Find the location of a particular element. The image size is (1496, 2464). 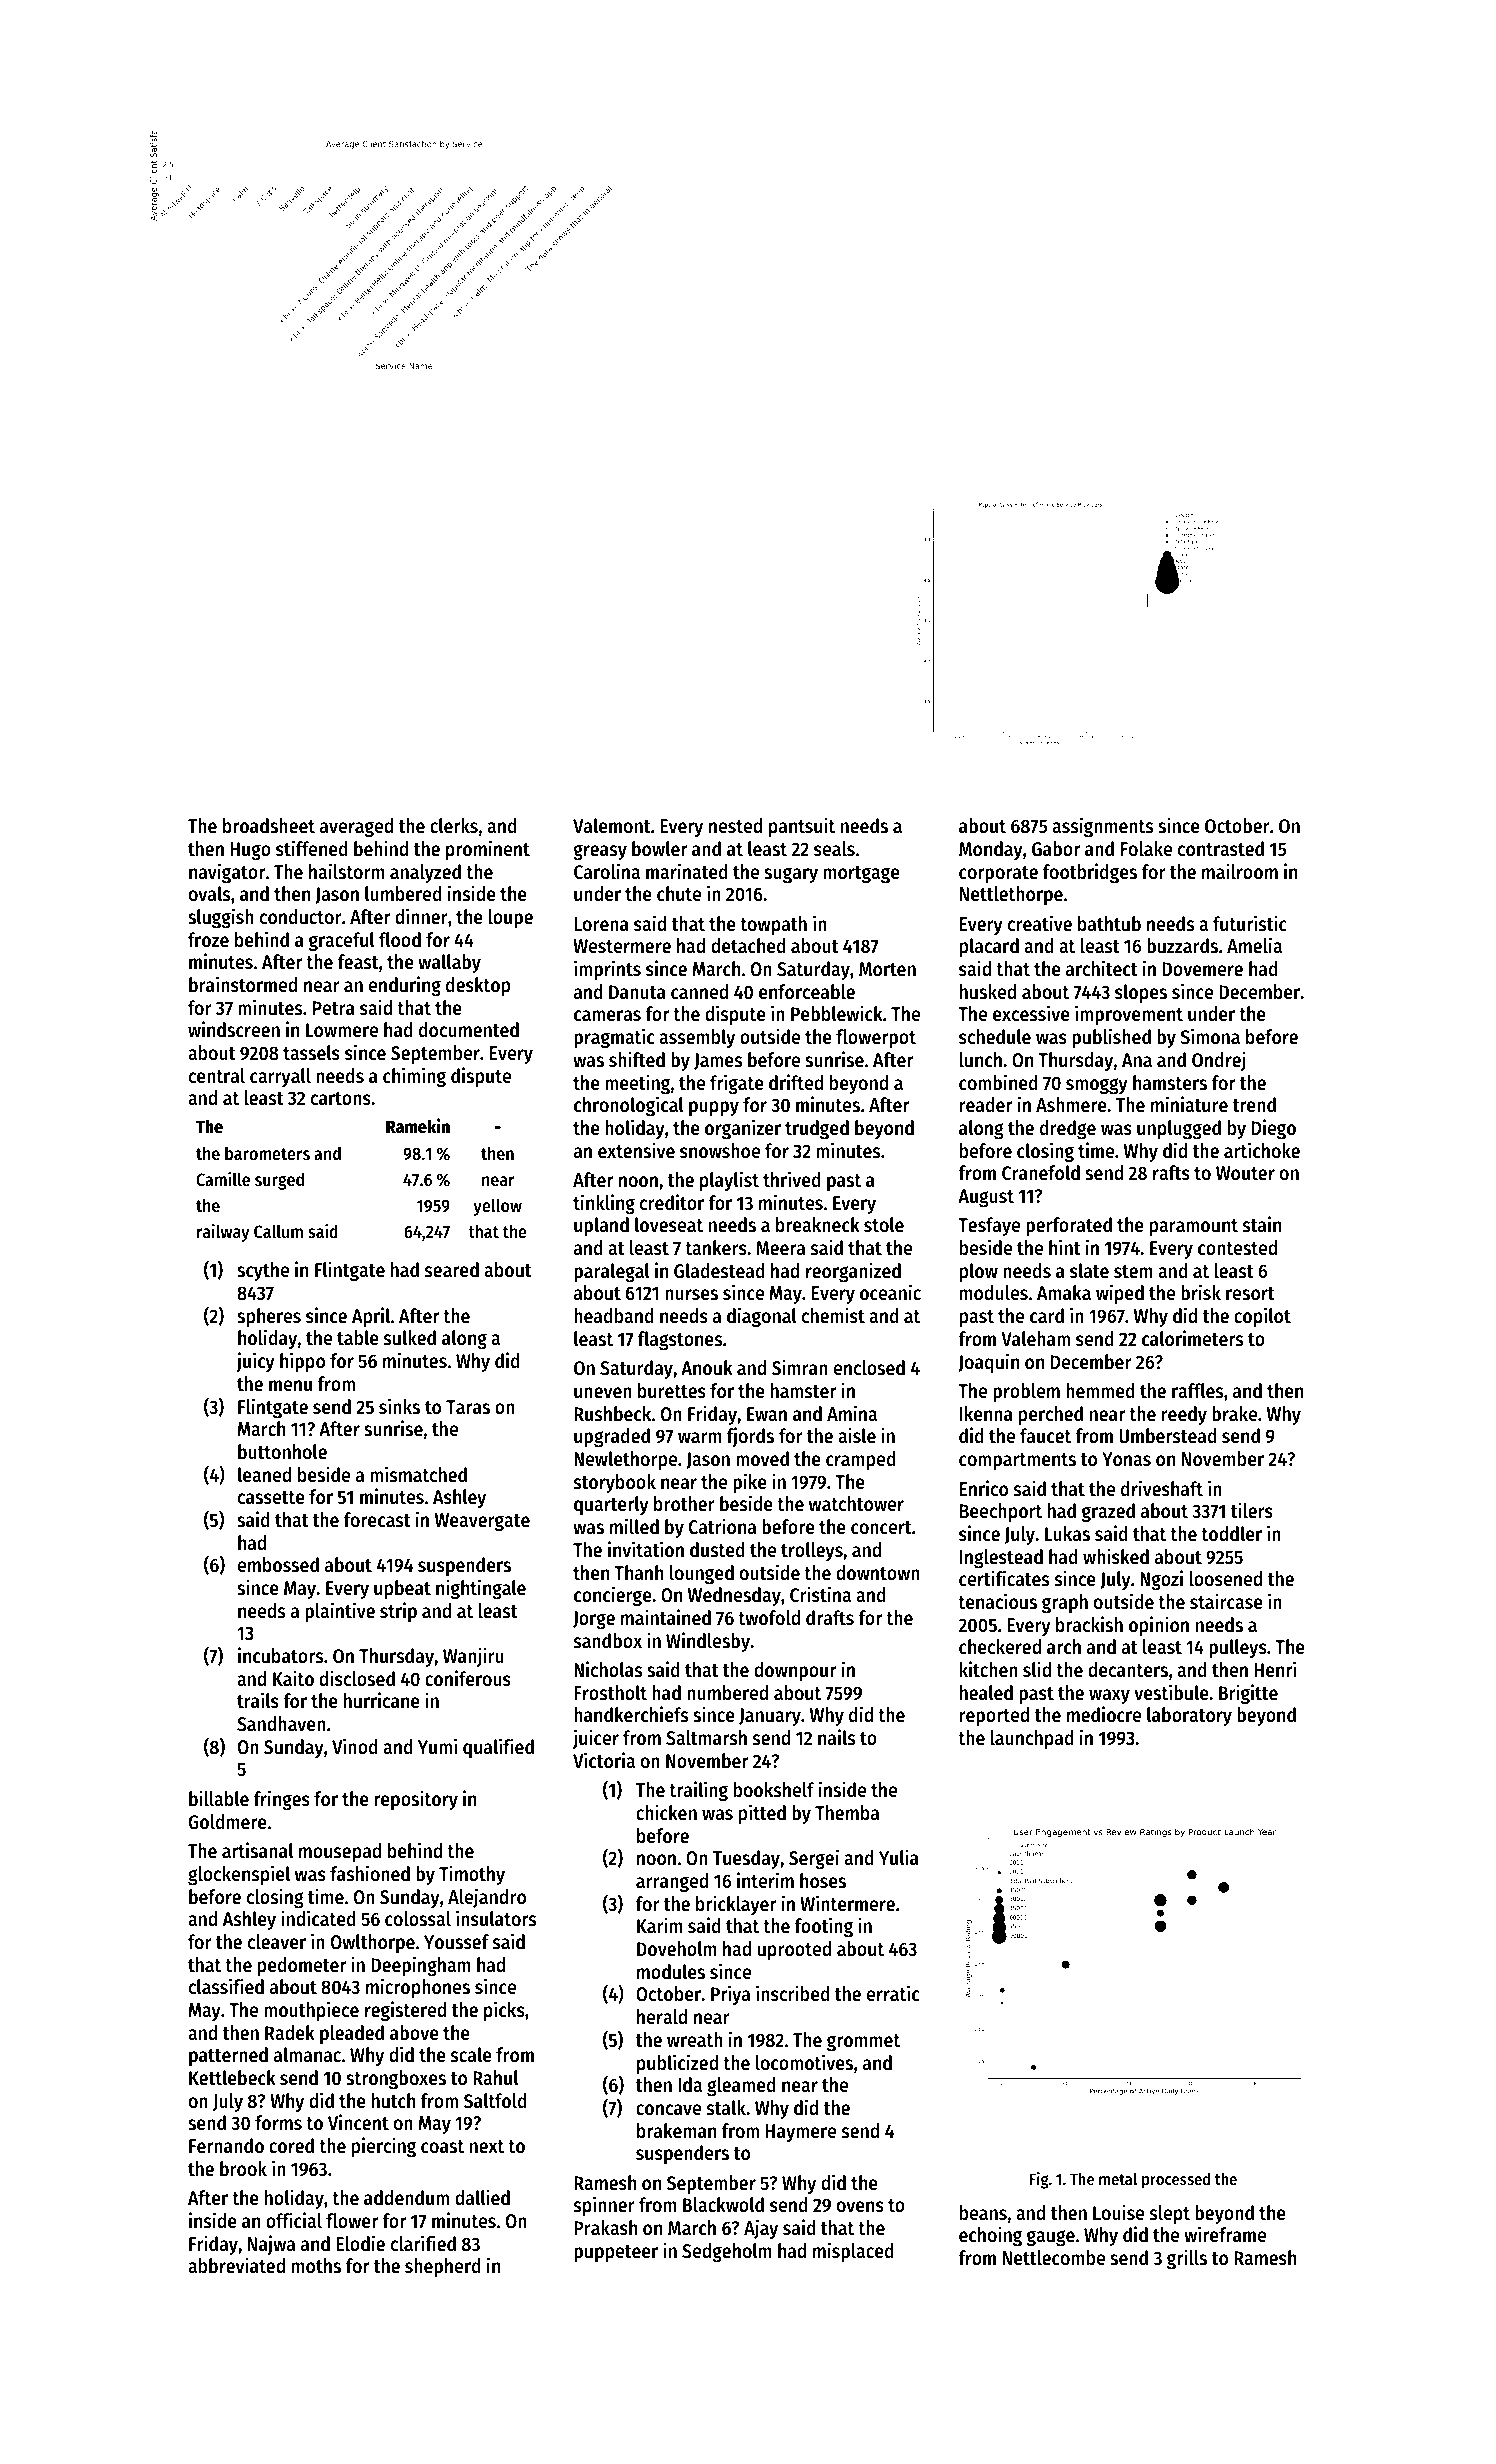

chiming is located at coordinates (414, 1077).
